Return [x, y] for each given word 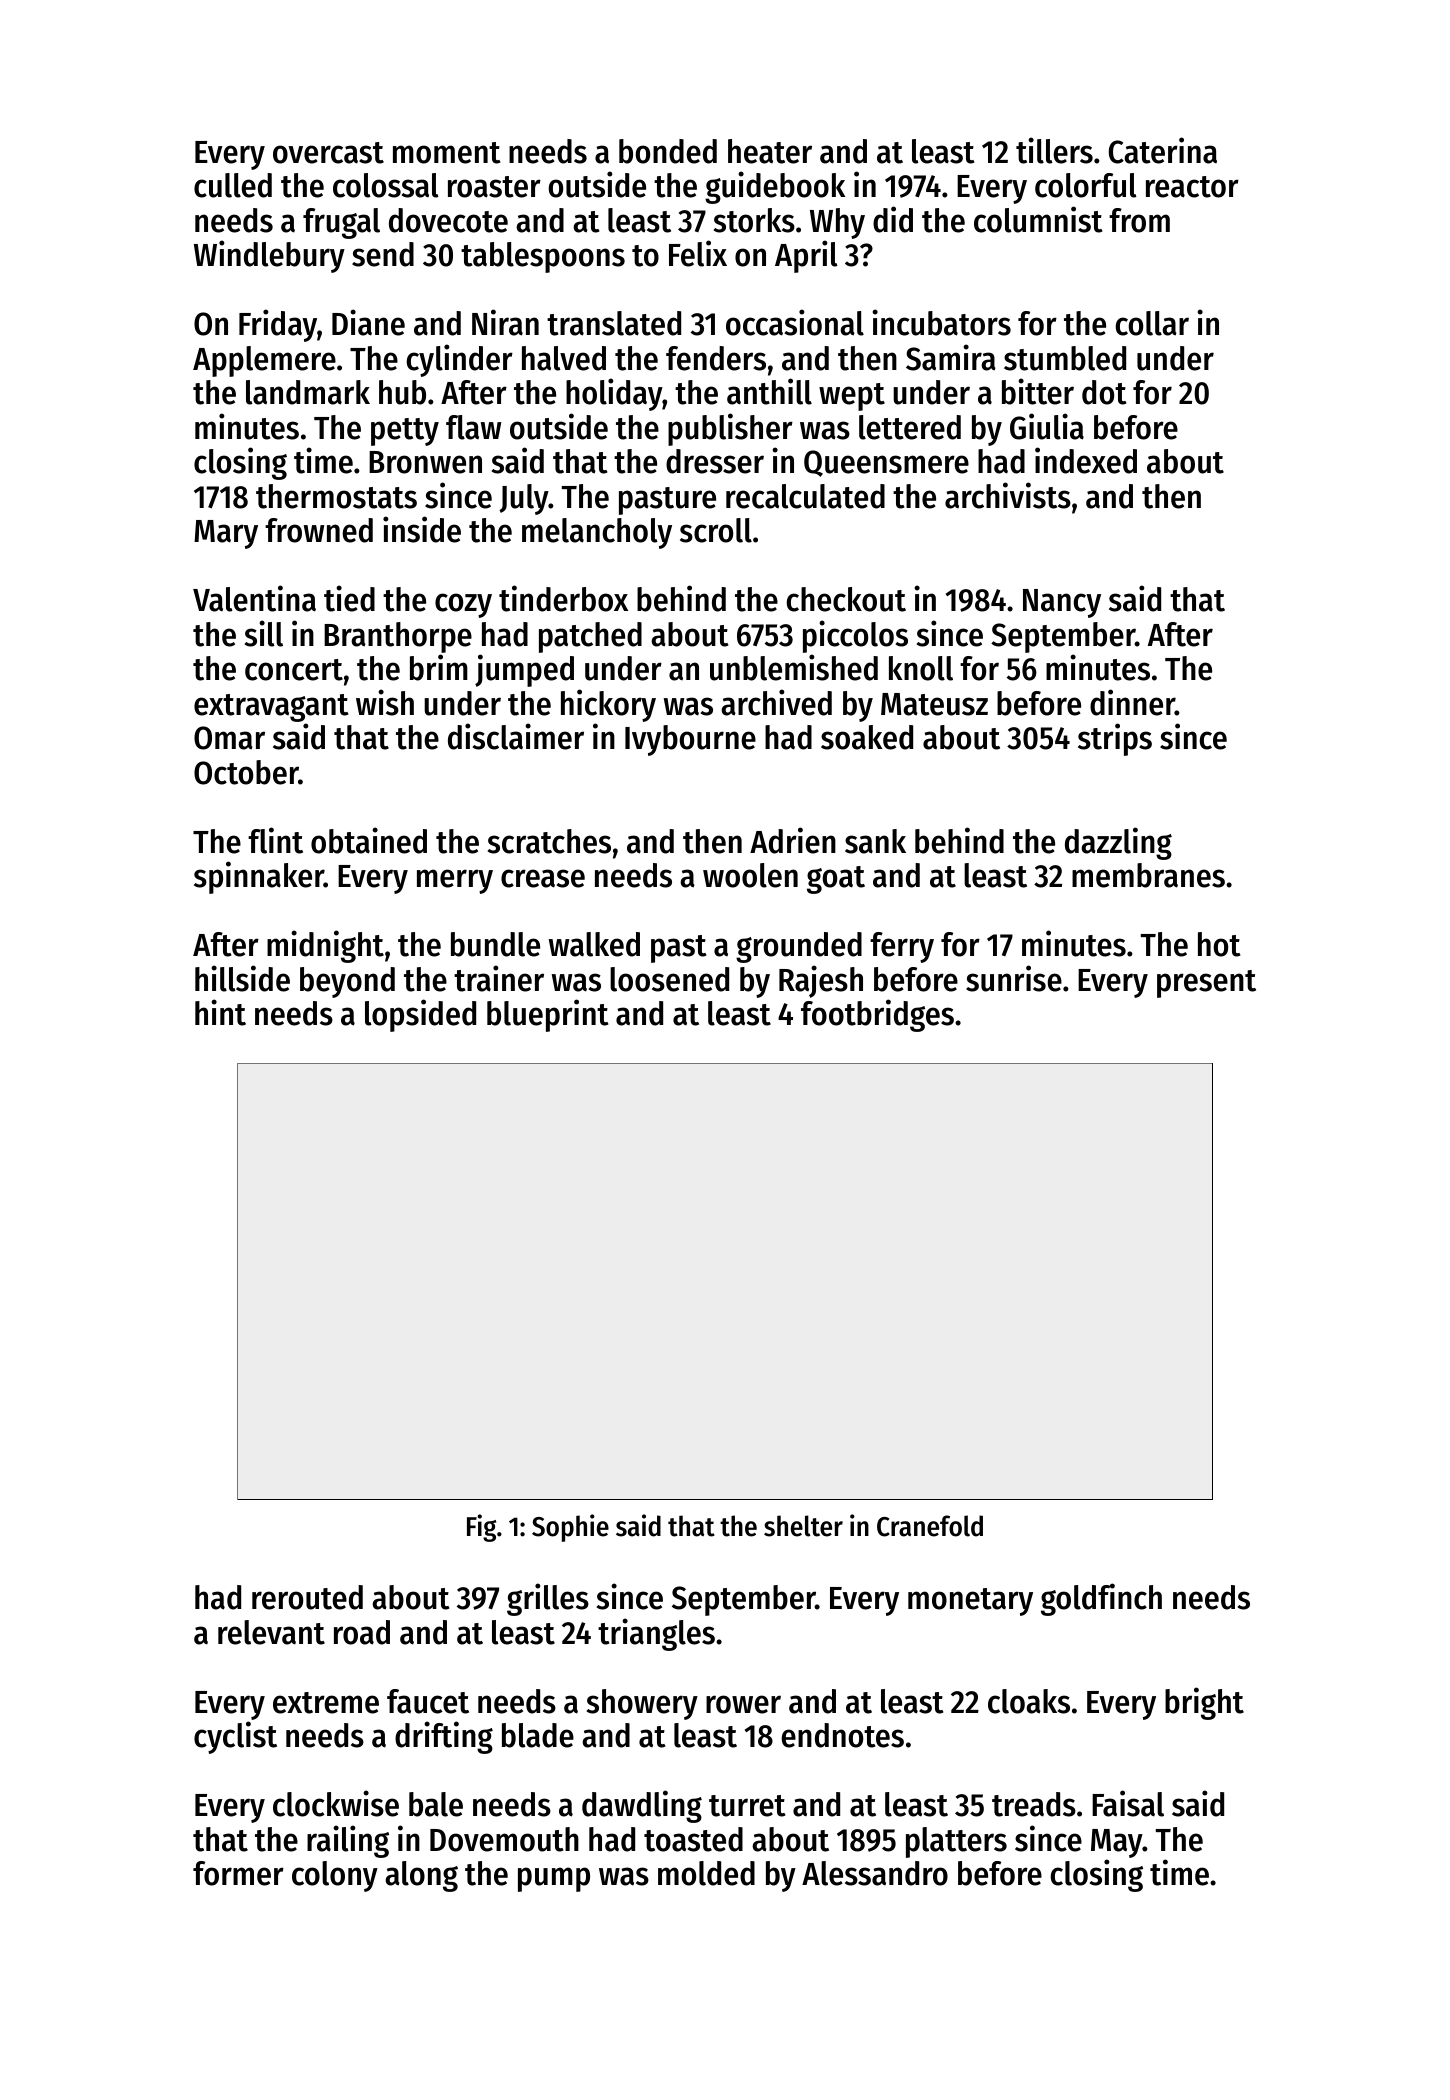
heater [770, 151]
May [1117, 1843]
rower [743, 1704]
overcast [328, 153]
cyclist [235, 1737]
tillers [1054, 150]
